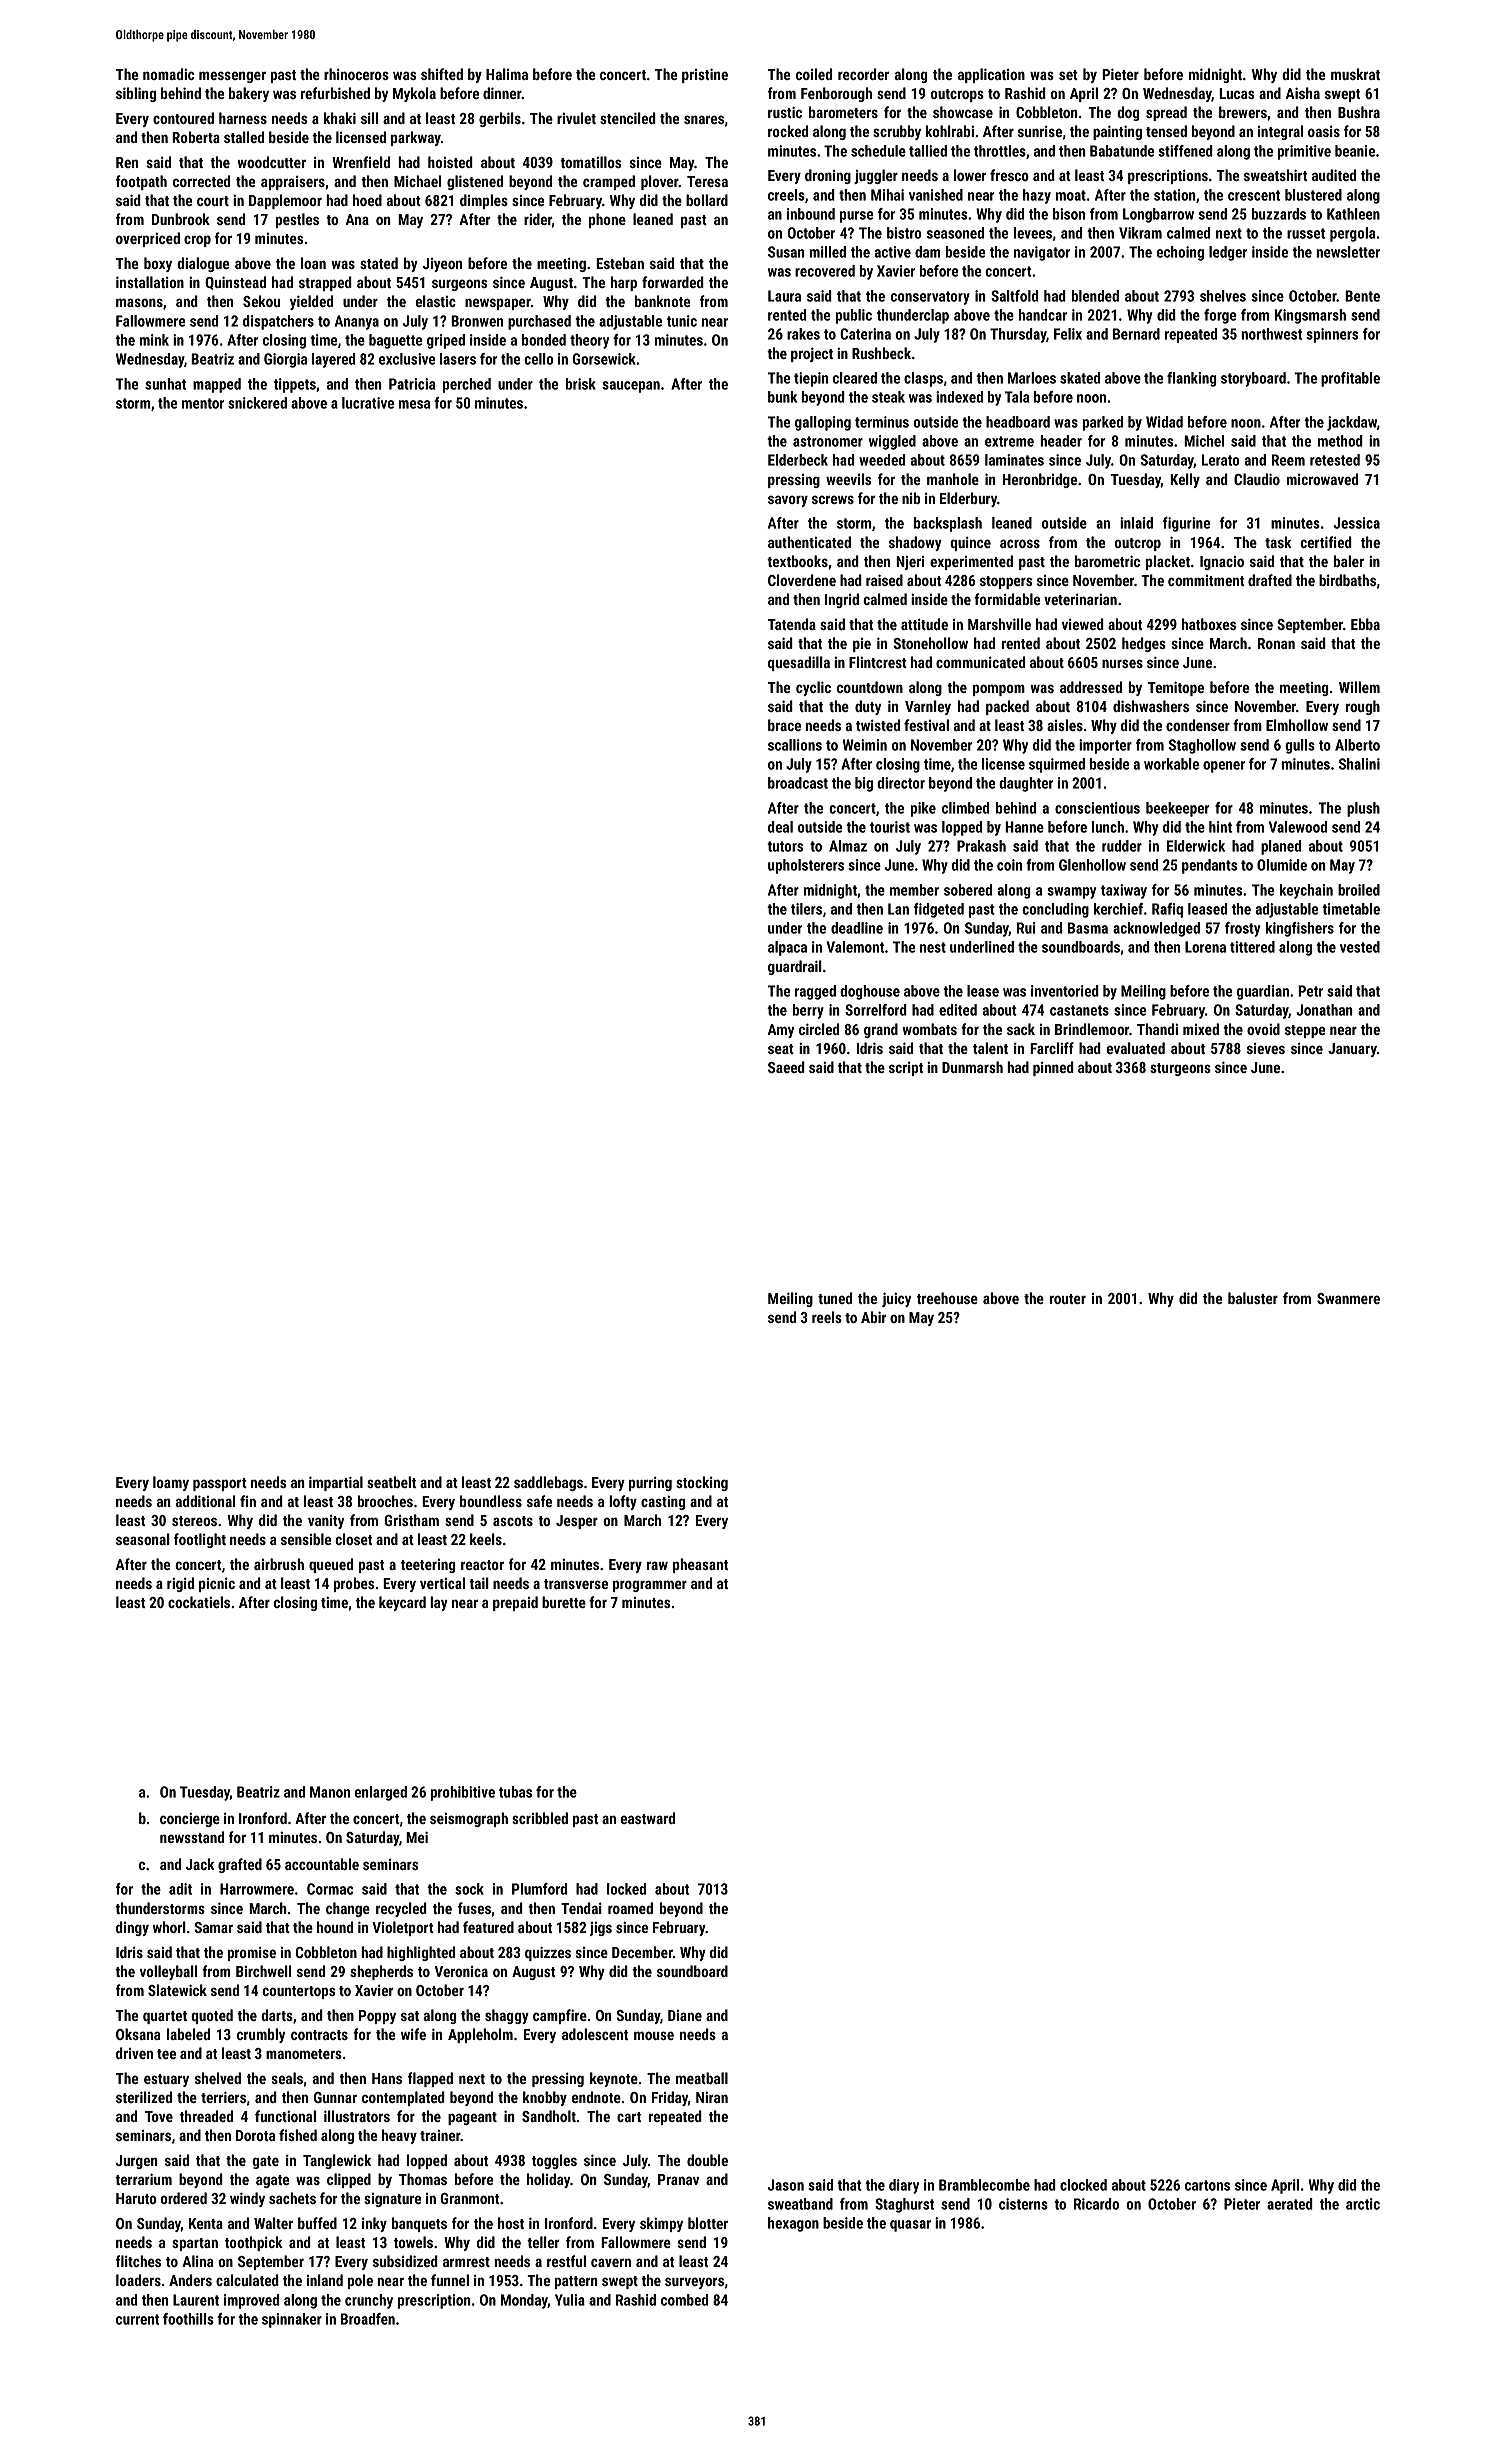 The height and width of the screenshot is (2464, 1496). I want to click on January, so click(1352, 1050).
